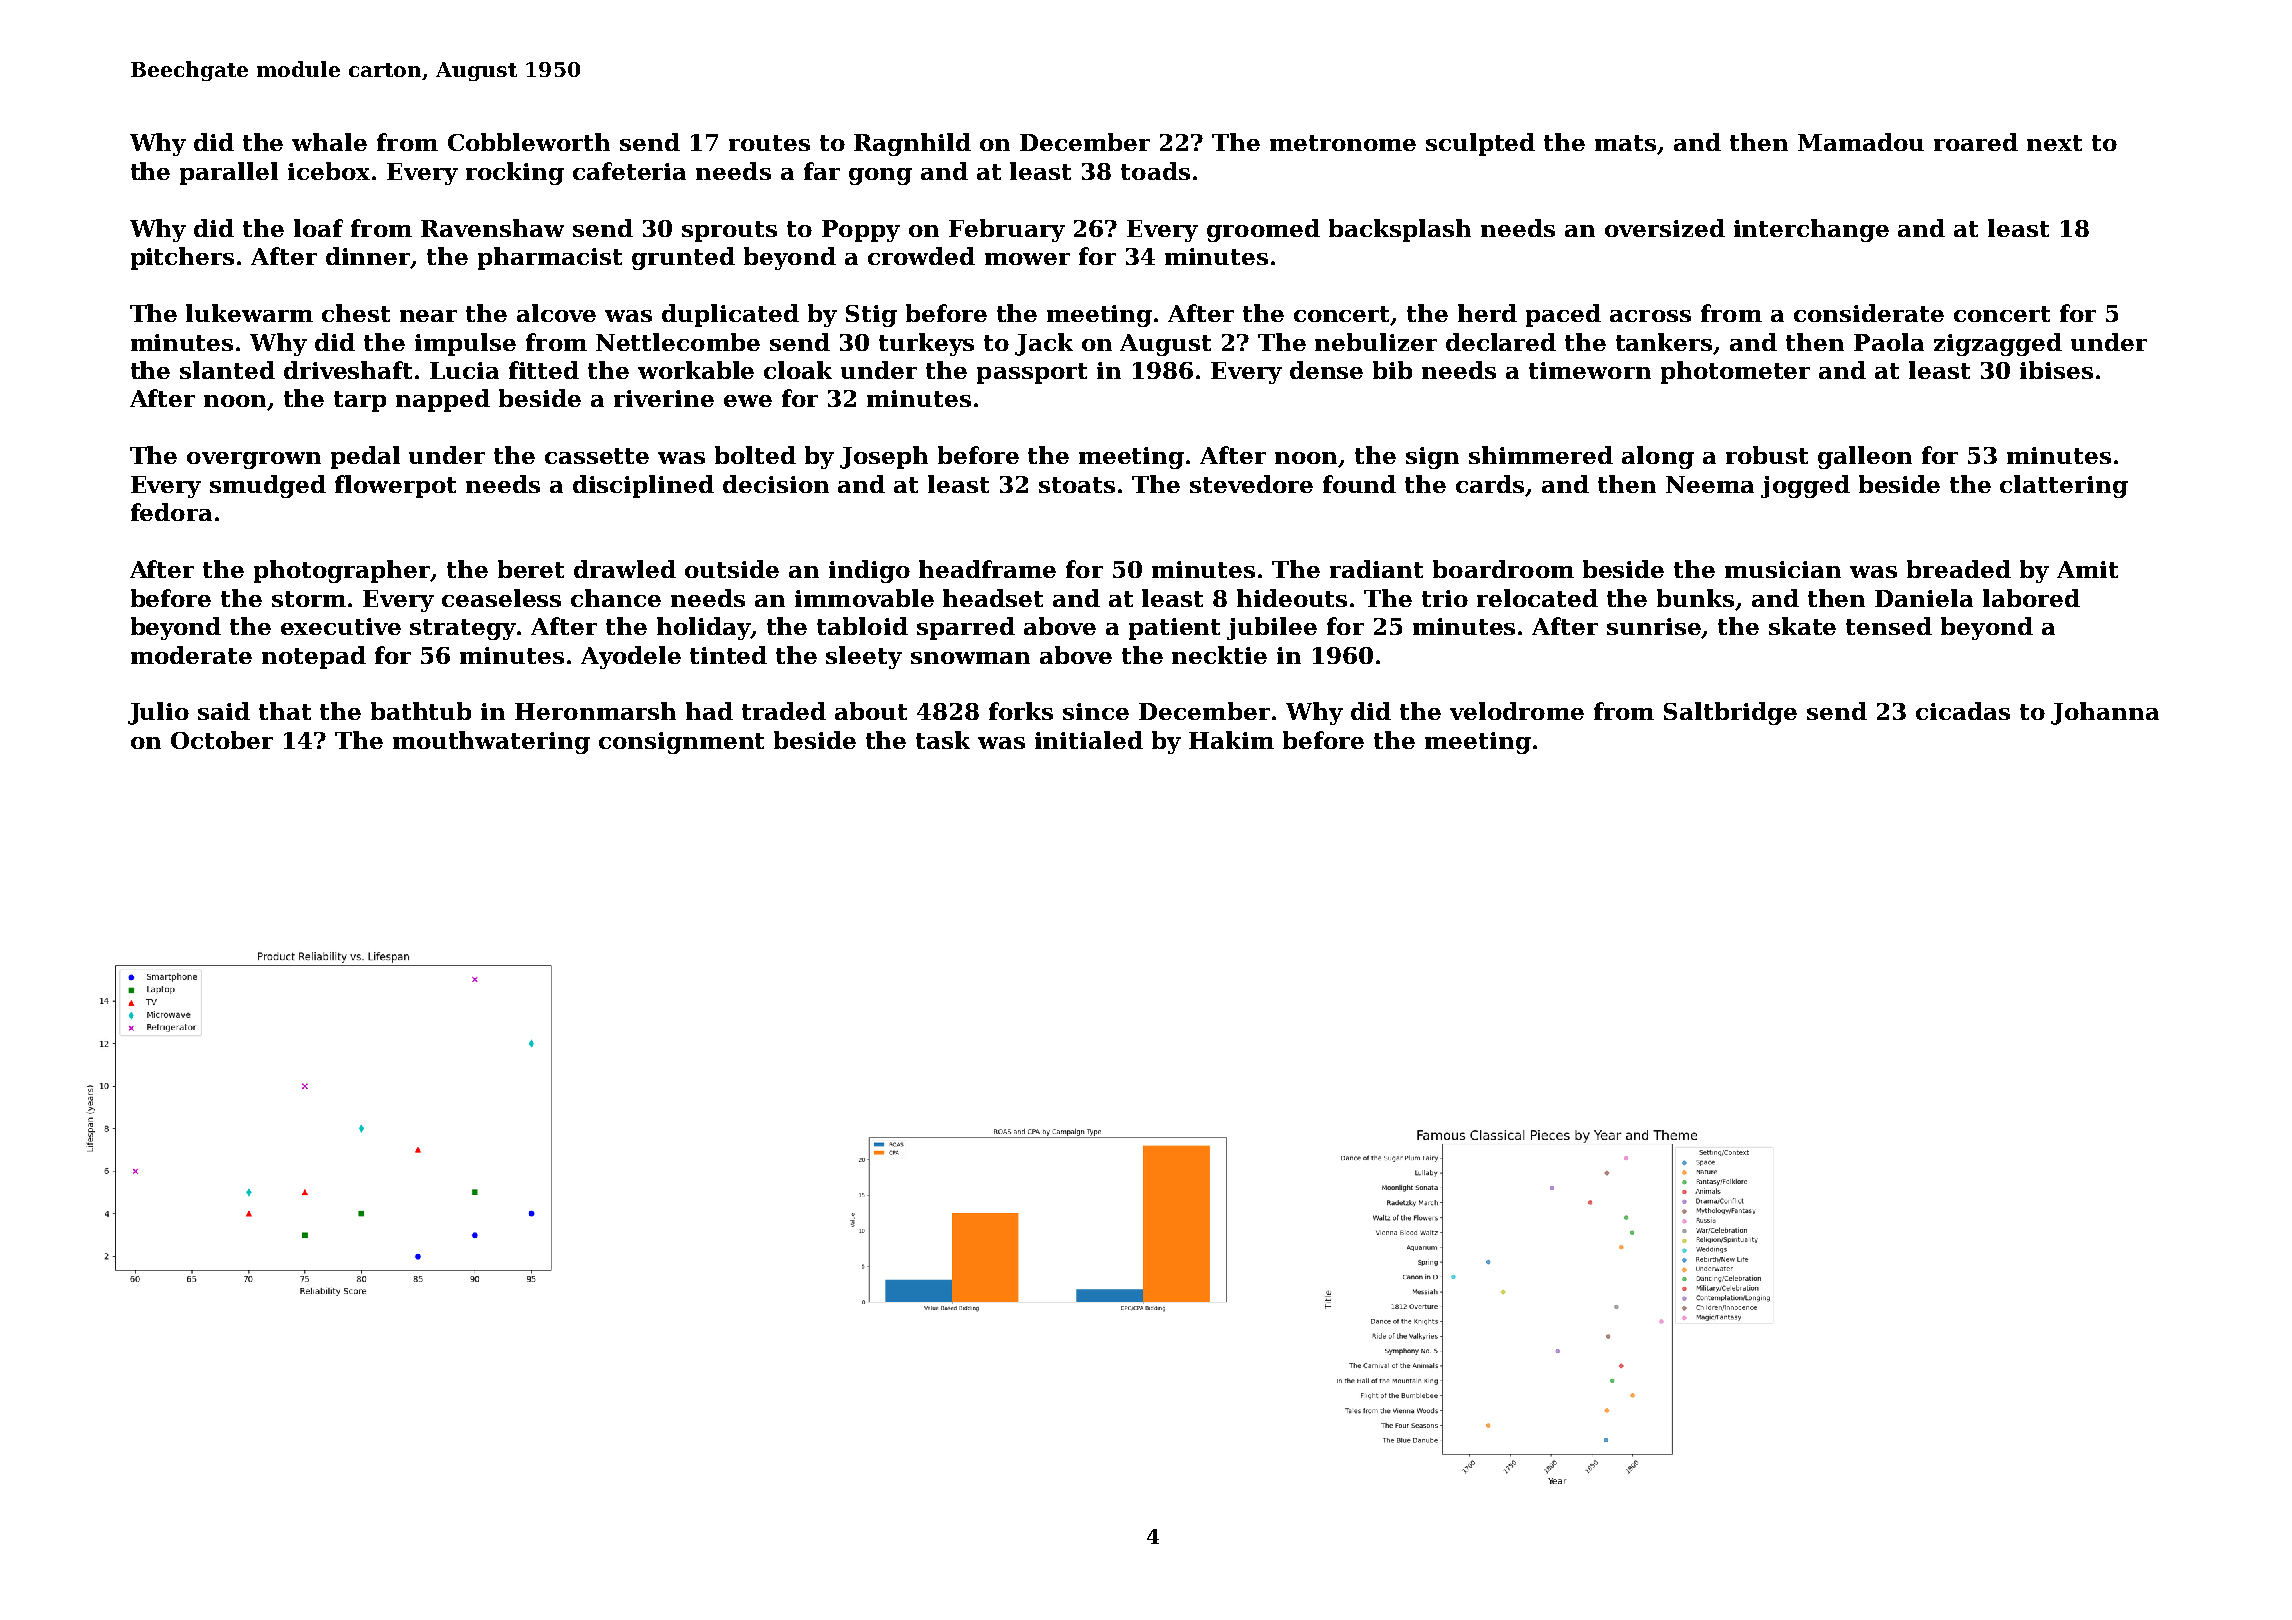  I want to click on bathtub, so click(421, 711).
